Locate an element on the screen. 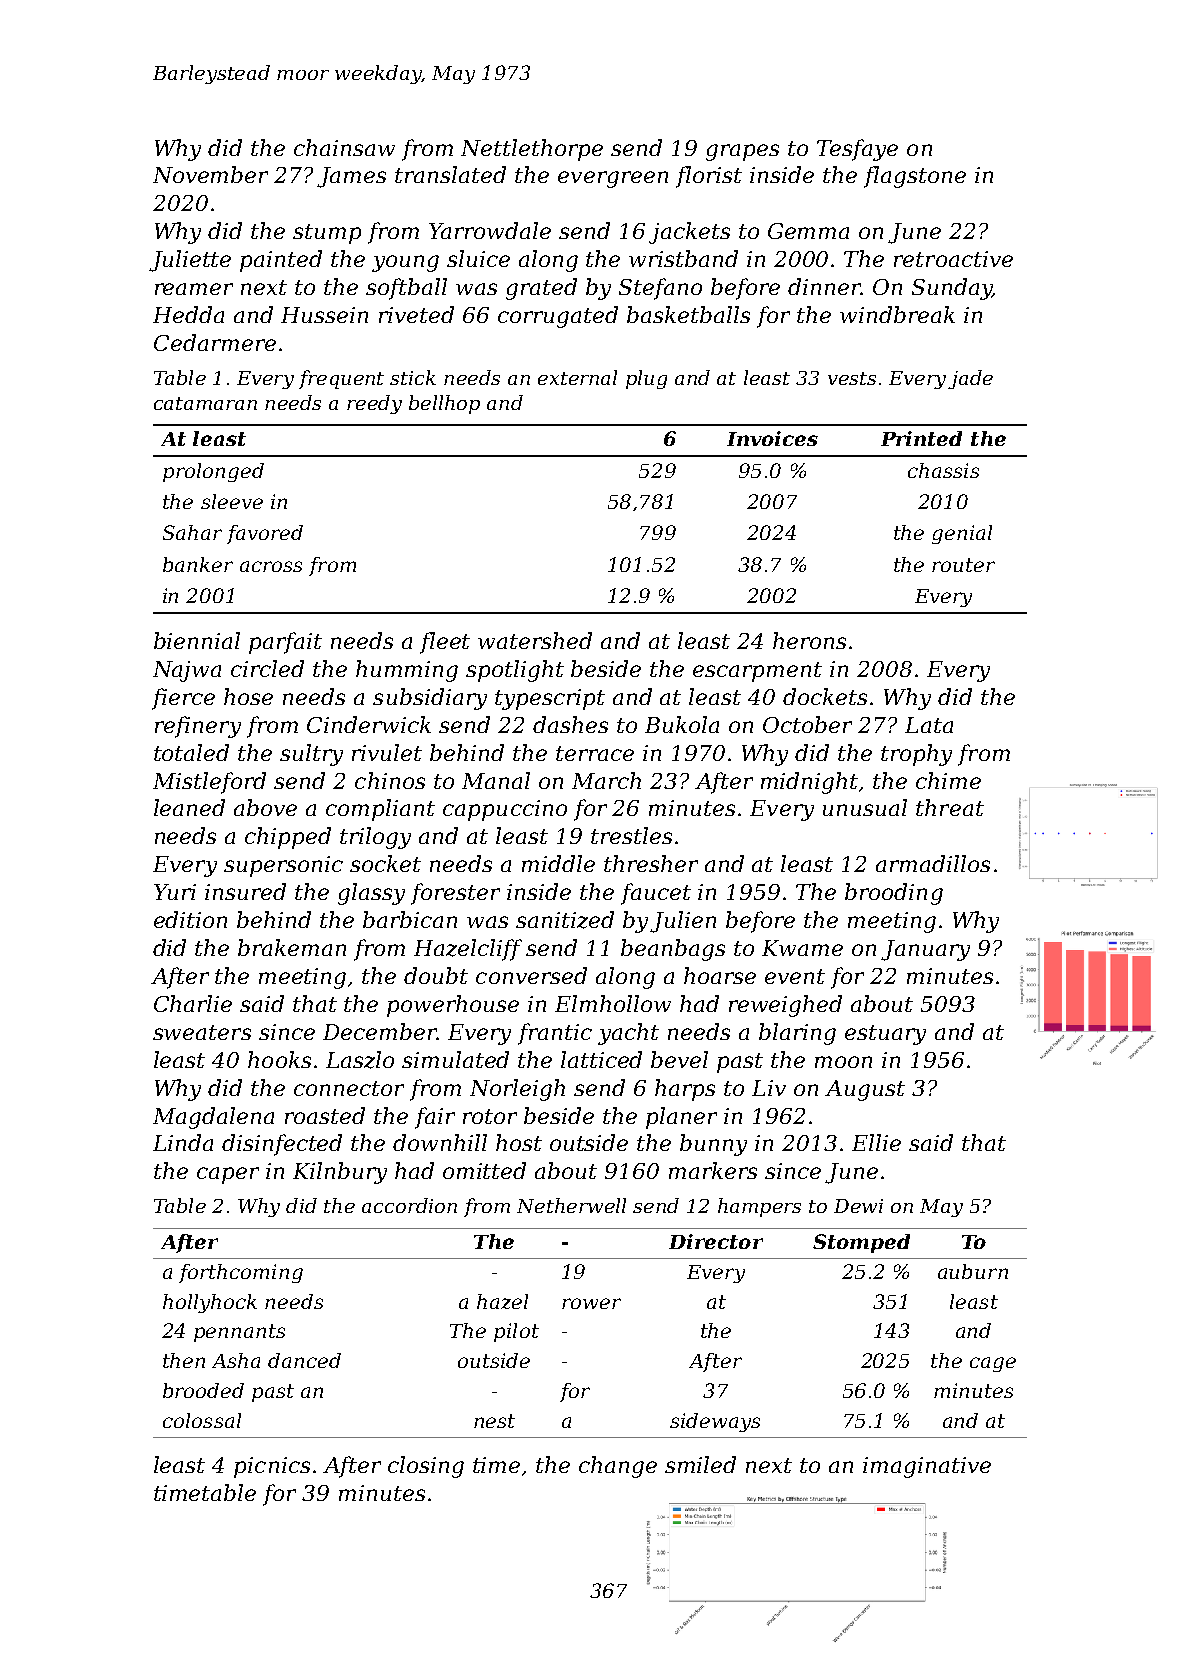  Juliette is located at coordinates (190, 261).
